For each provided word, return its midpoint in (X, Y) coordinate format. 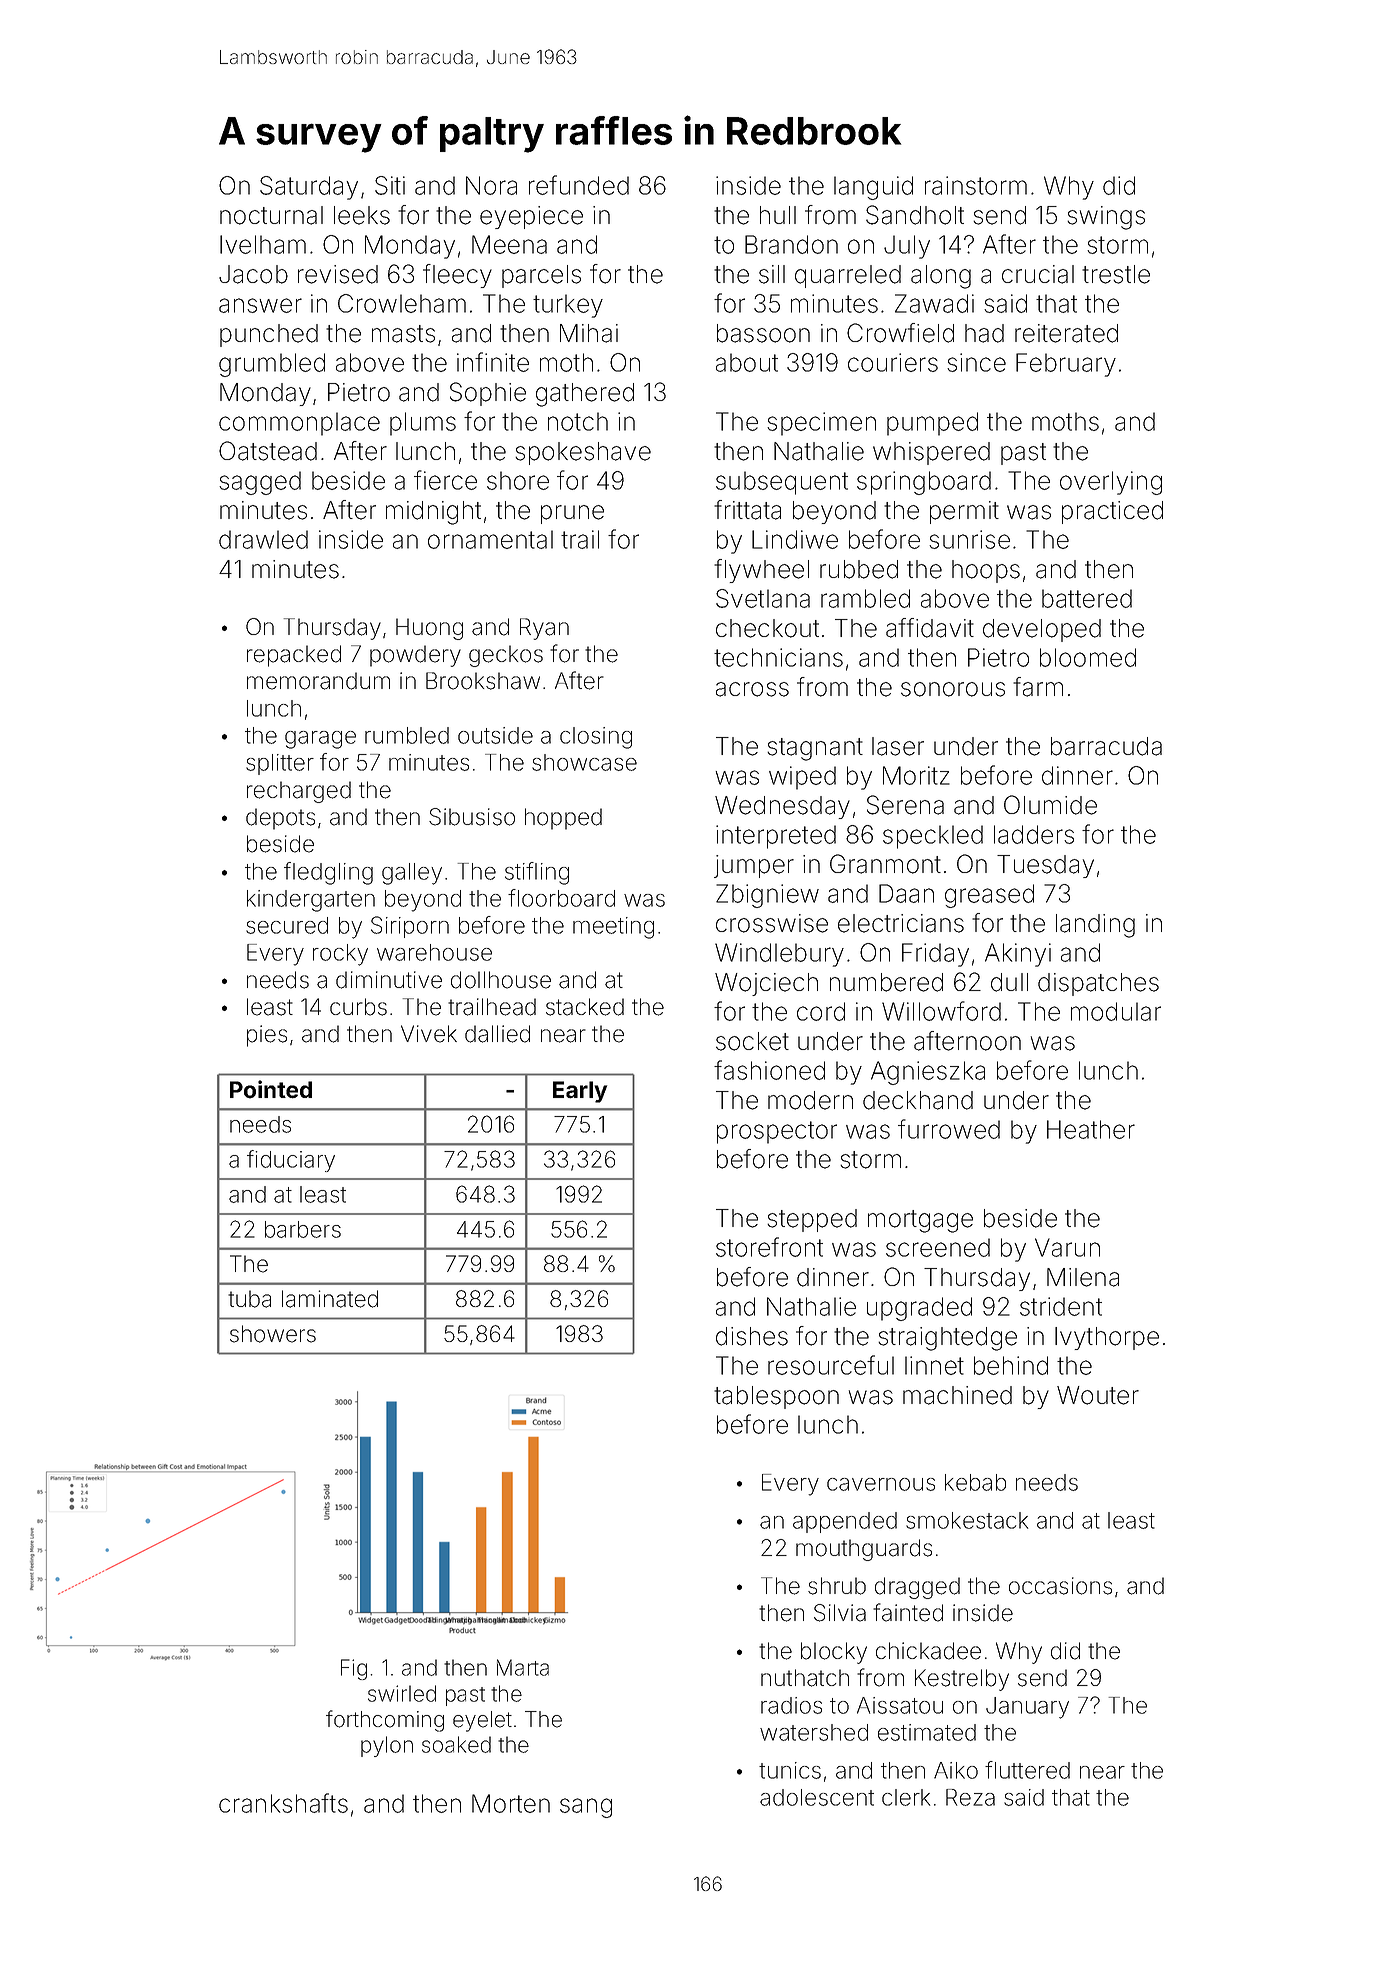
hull (778, 215)
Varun (1067, 1247)
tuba (249, 1299)
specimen (821, 424)
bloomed (1088, 657)
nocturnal (271, 215)
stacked (585, 1007)
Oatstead (268, 451)
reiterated (1066, 333)
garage (320, 740)
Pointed (271, 1089)
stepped (812, 1220)
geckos (506, 656)
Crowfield (900, 333)
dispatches (1098, 984)
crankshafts (283, 1803)
